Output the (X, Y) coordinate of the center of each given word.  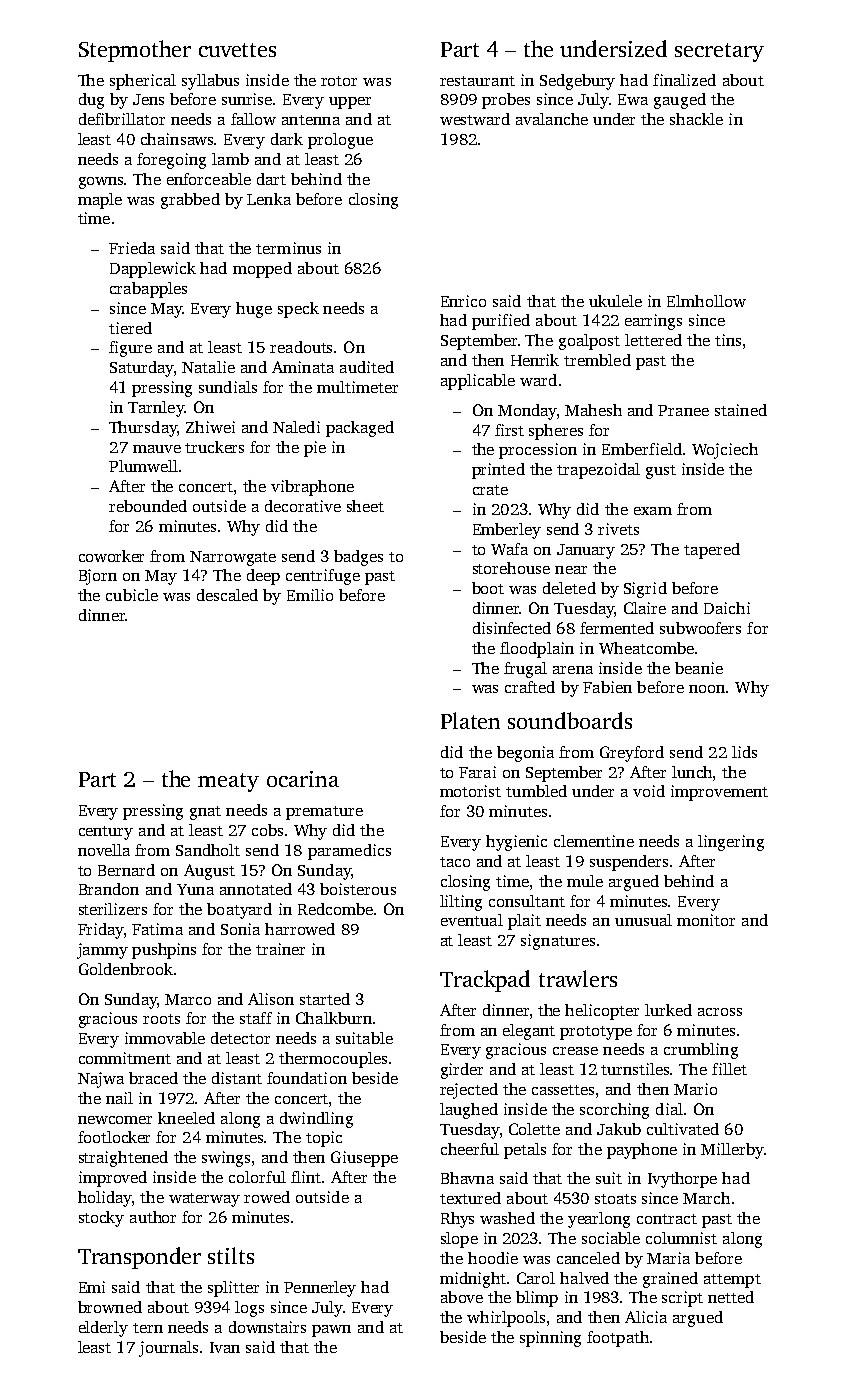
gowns (101, 183)
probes (506, 101)
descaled (227, 595)
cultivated (683, 1129)
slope (459, 1240)
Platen (470, 720)
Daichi (727, 608)
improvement (719, 793)
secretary (719, 52)
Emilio (310, 595)
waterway (204, 1200)
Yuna (195, 889)
